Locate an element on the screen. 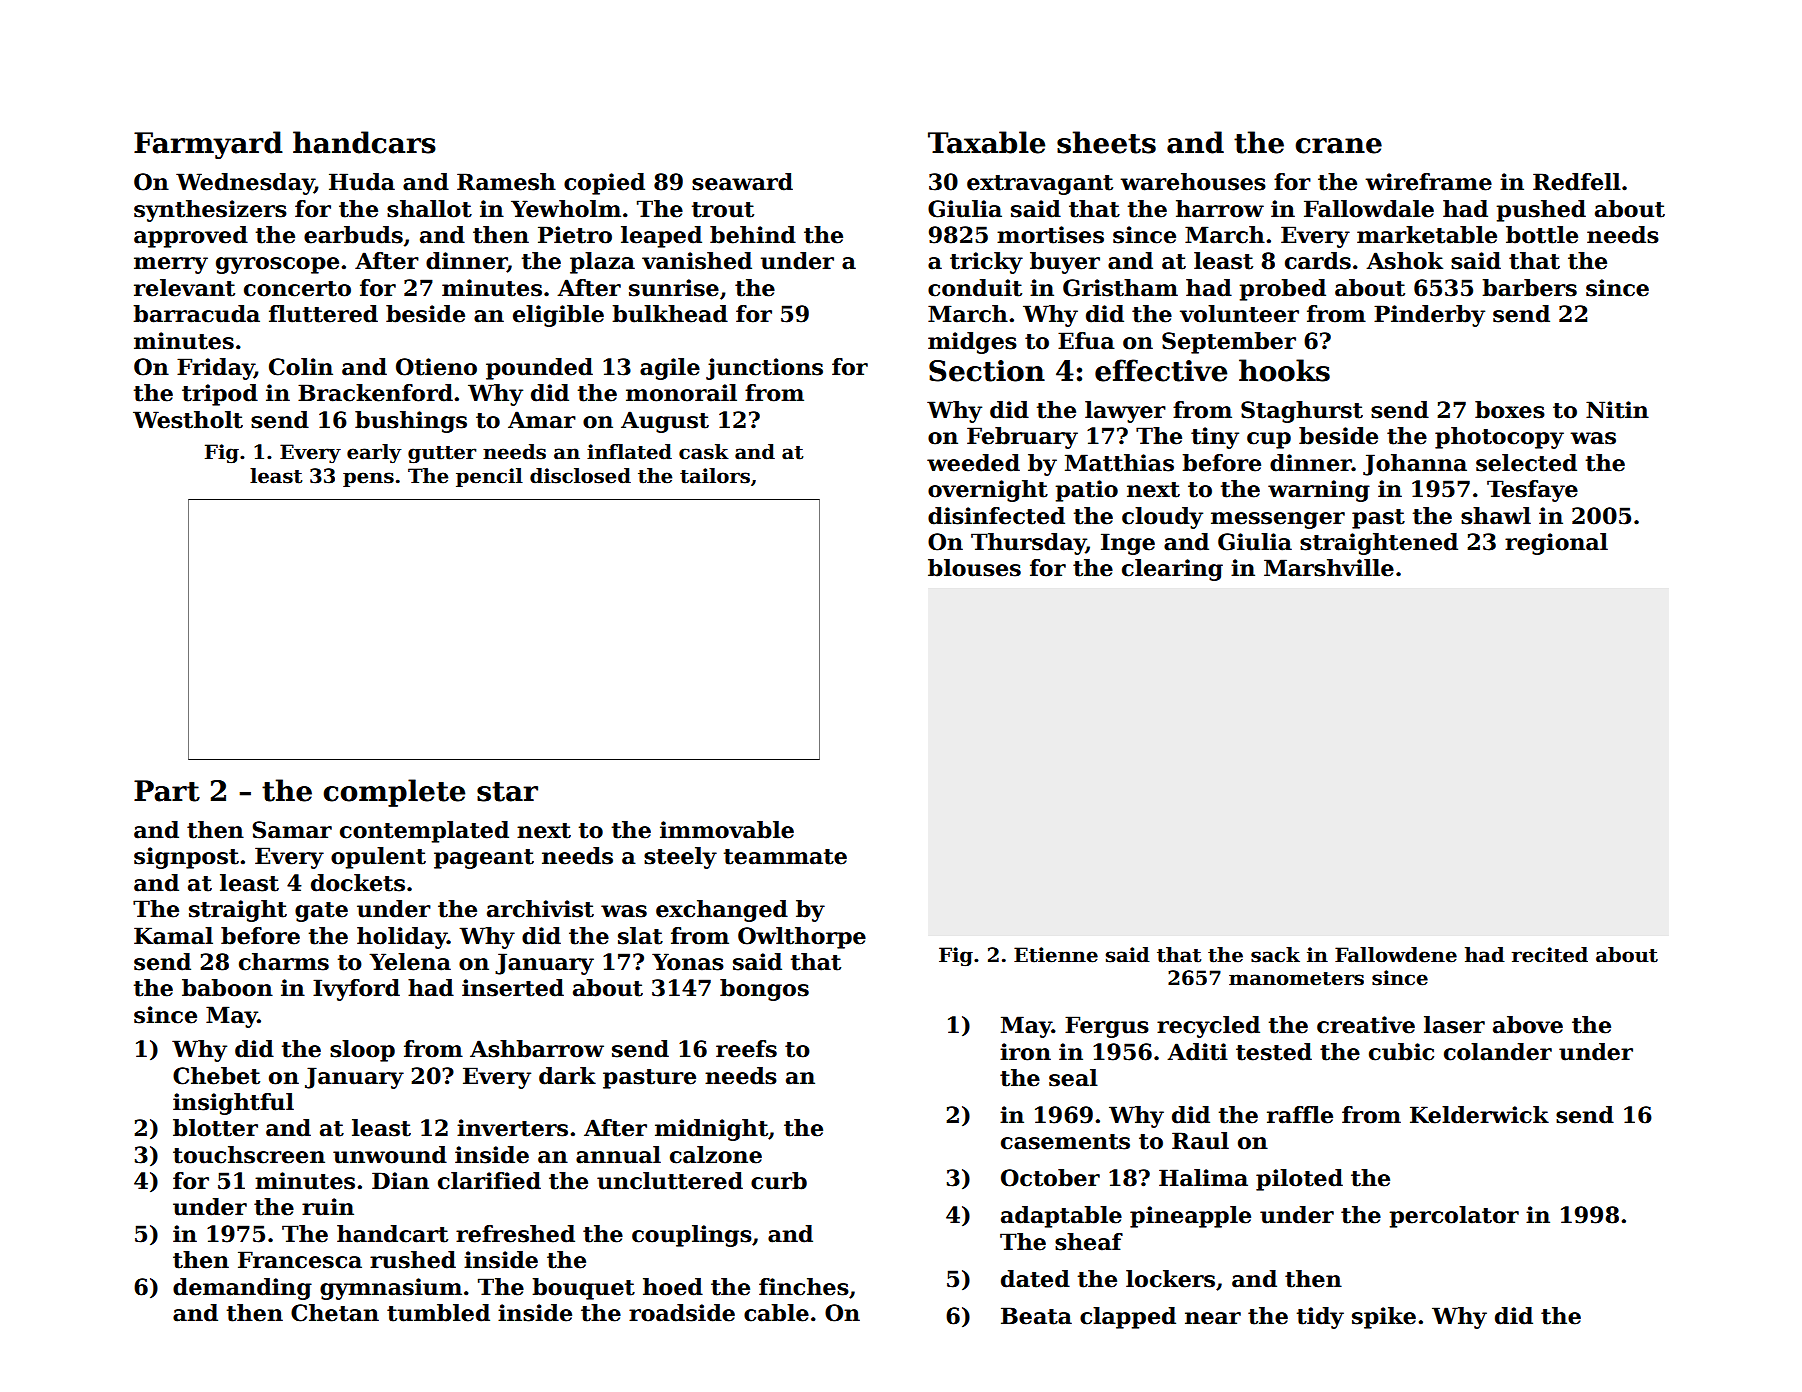 The height and width of the screenshot is (1392, 1802). spike is located at coordinates (1384, 1318).
